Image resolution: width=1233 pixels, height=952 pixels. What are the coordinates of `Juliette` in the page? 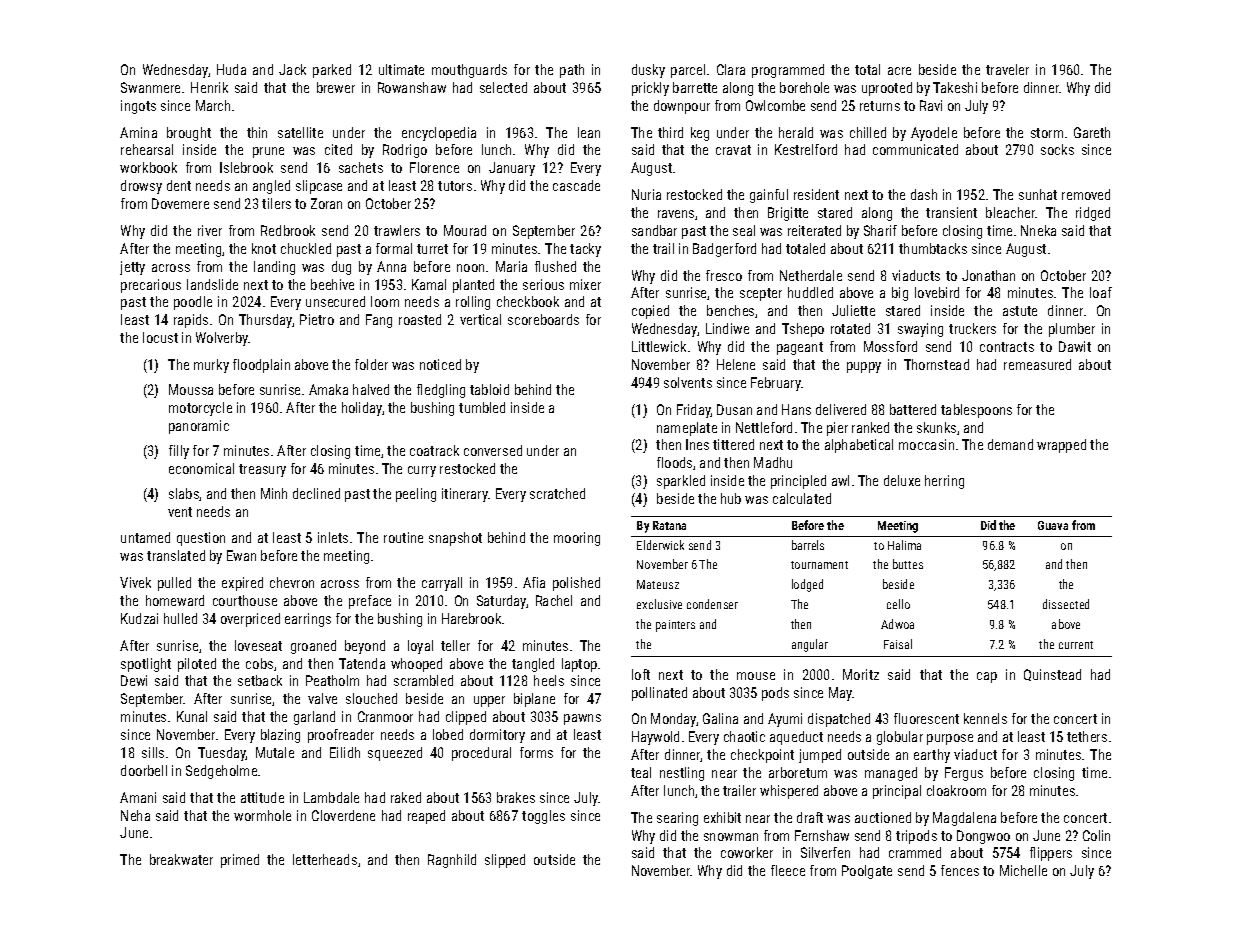 It's located at (853, 310).
